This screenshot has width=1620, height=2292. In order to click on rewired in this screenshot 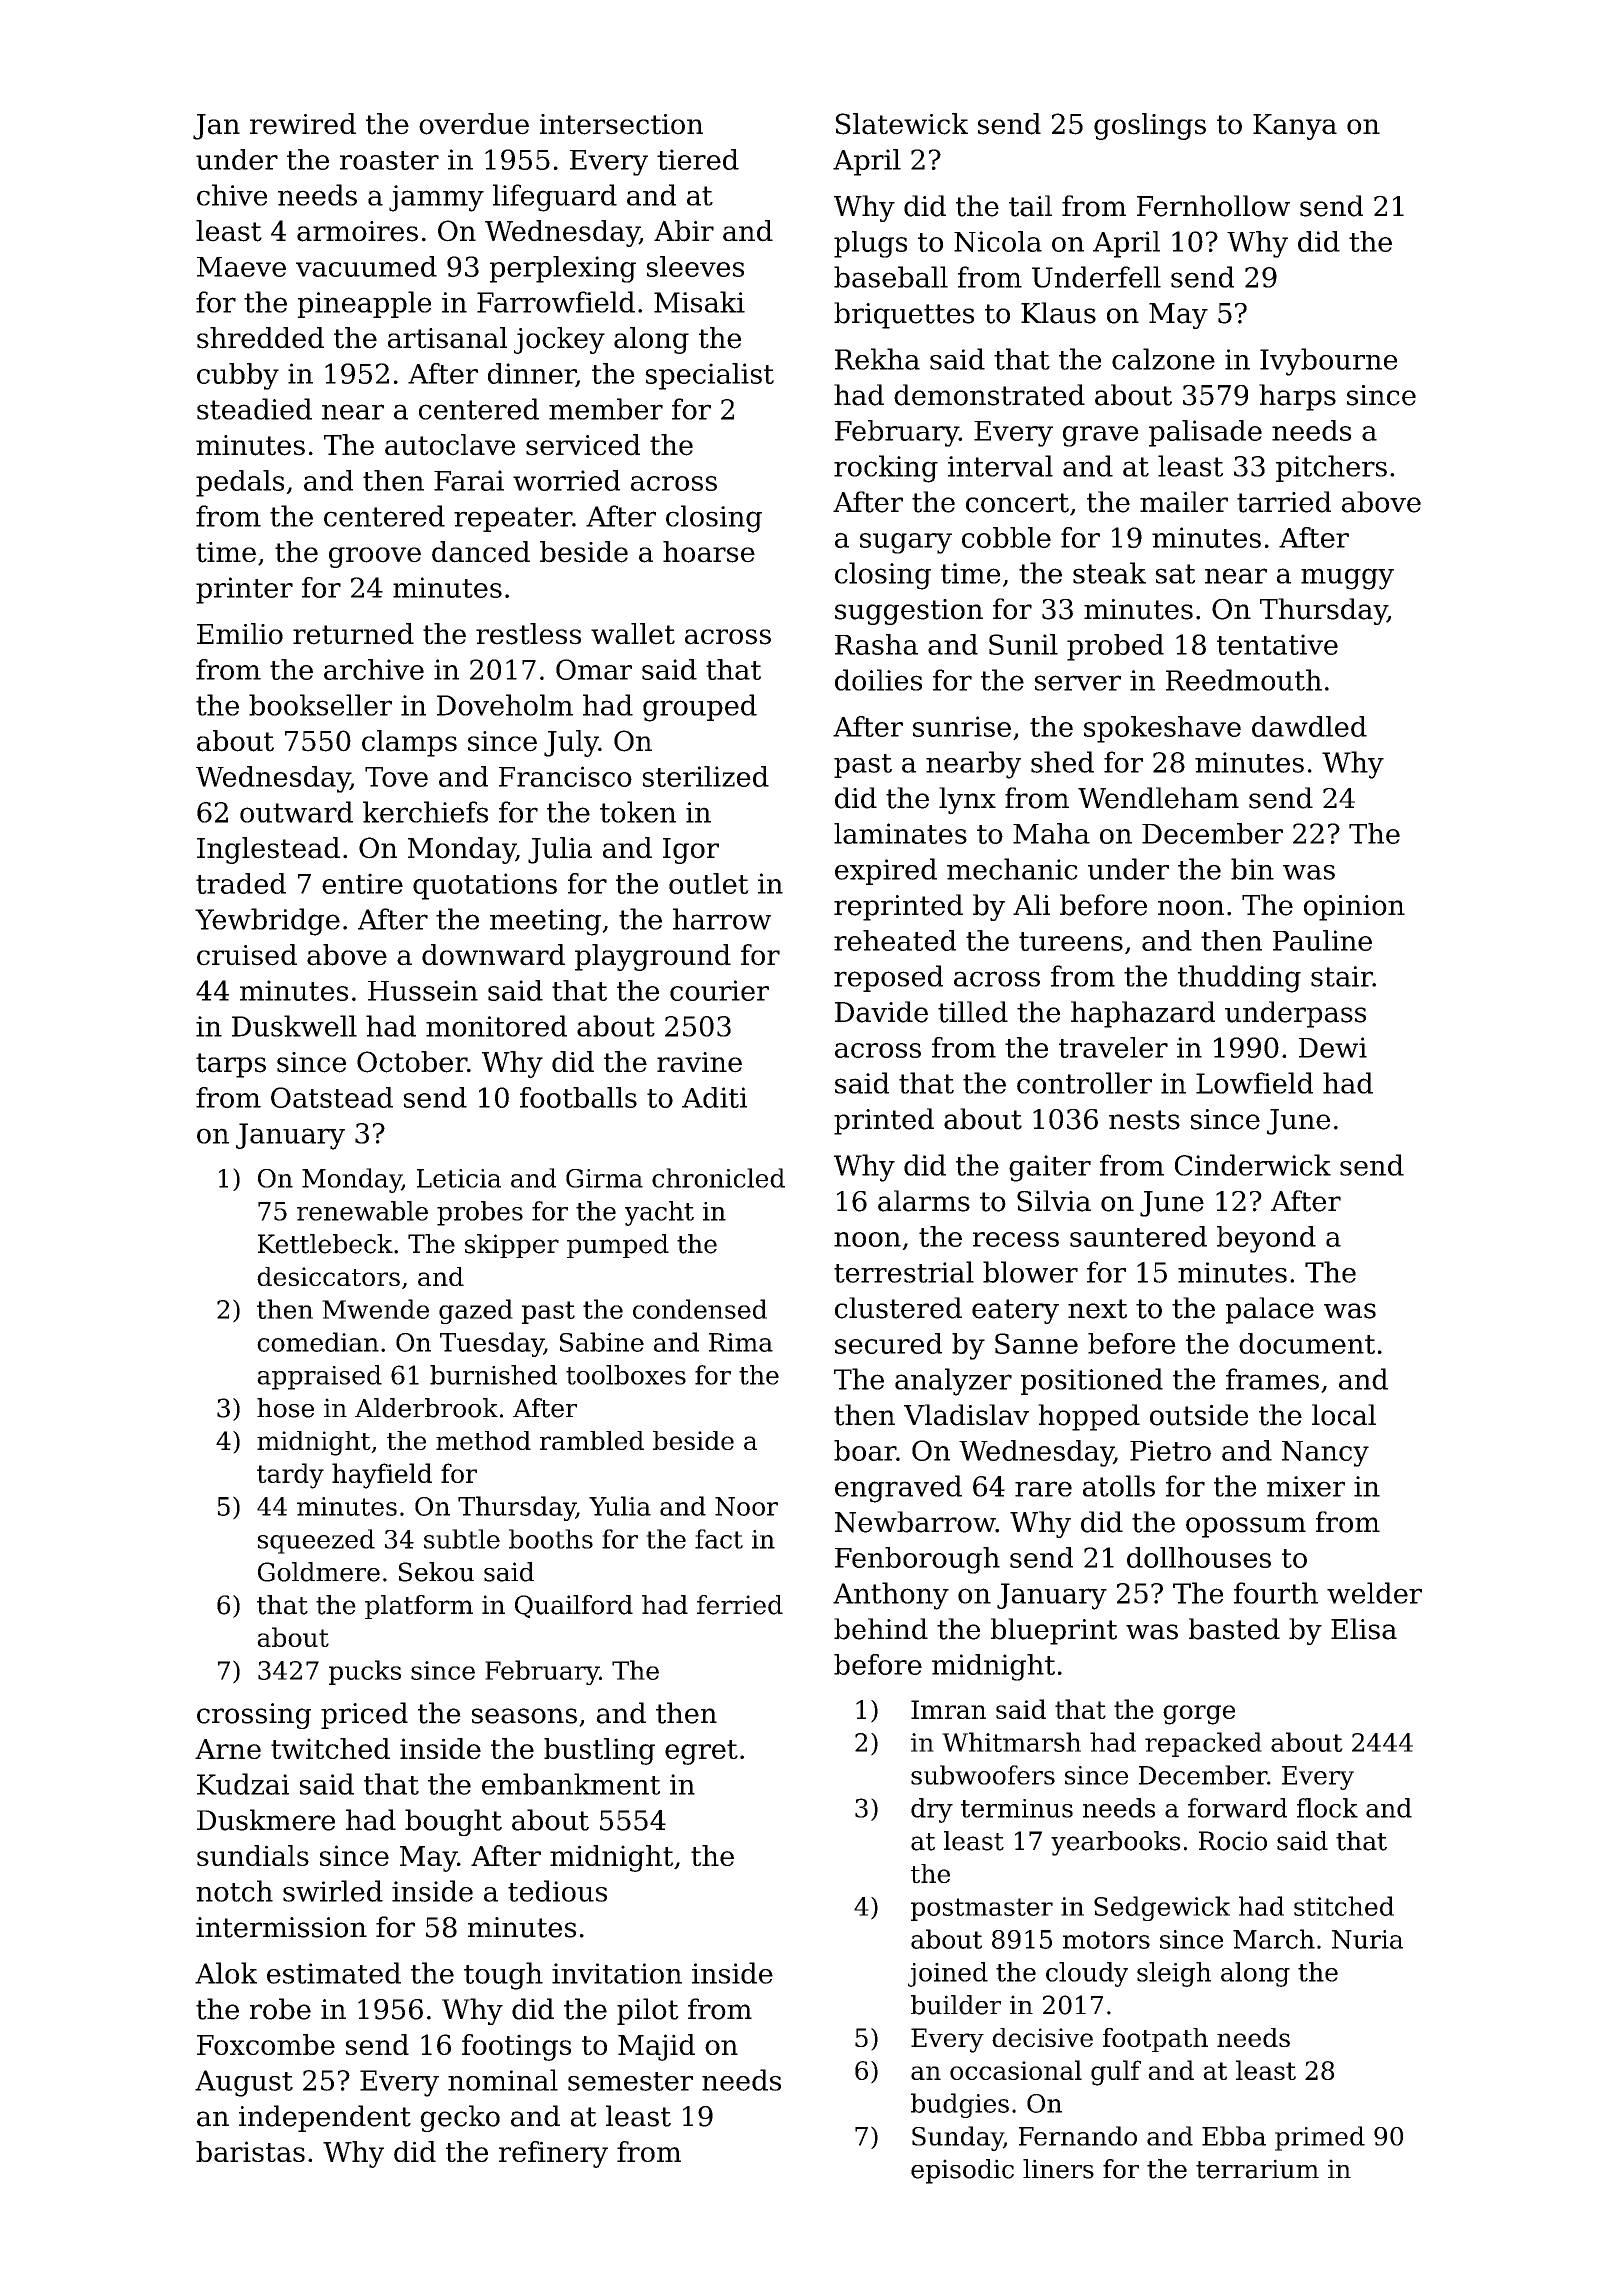, I will do `click(303, 124)`.
